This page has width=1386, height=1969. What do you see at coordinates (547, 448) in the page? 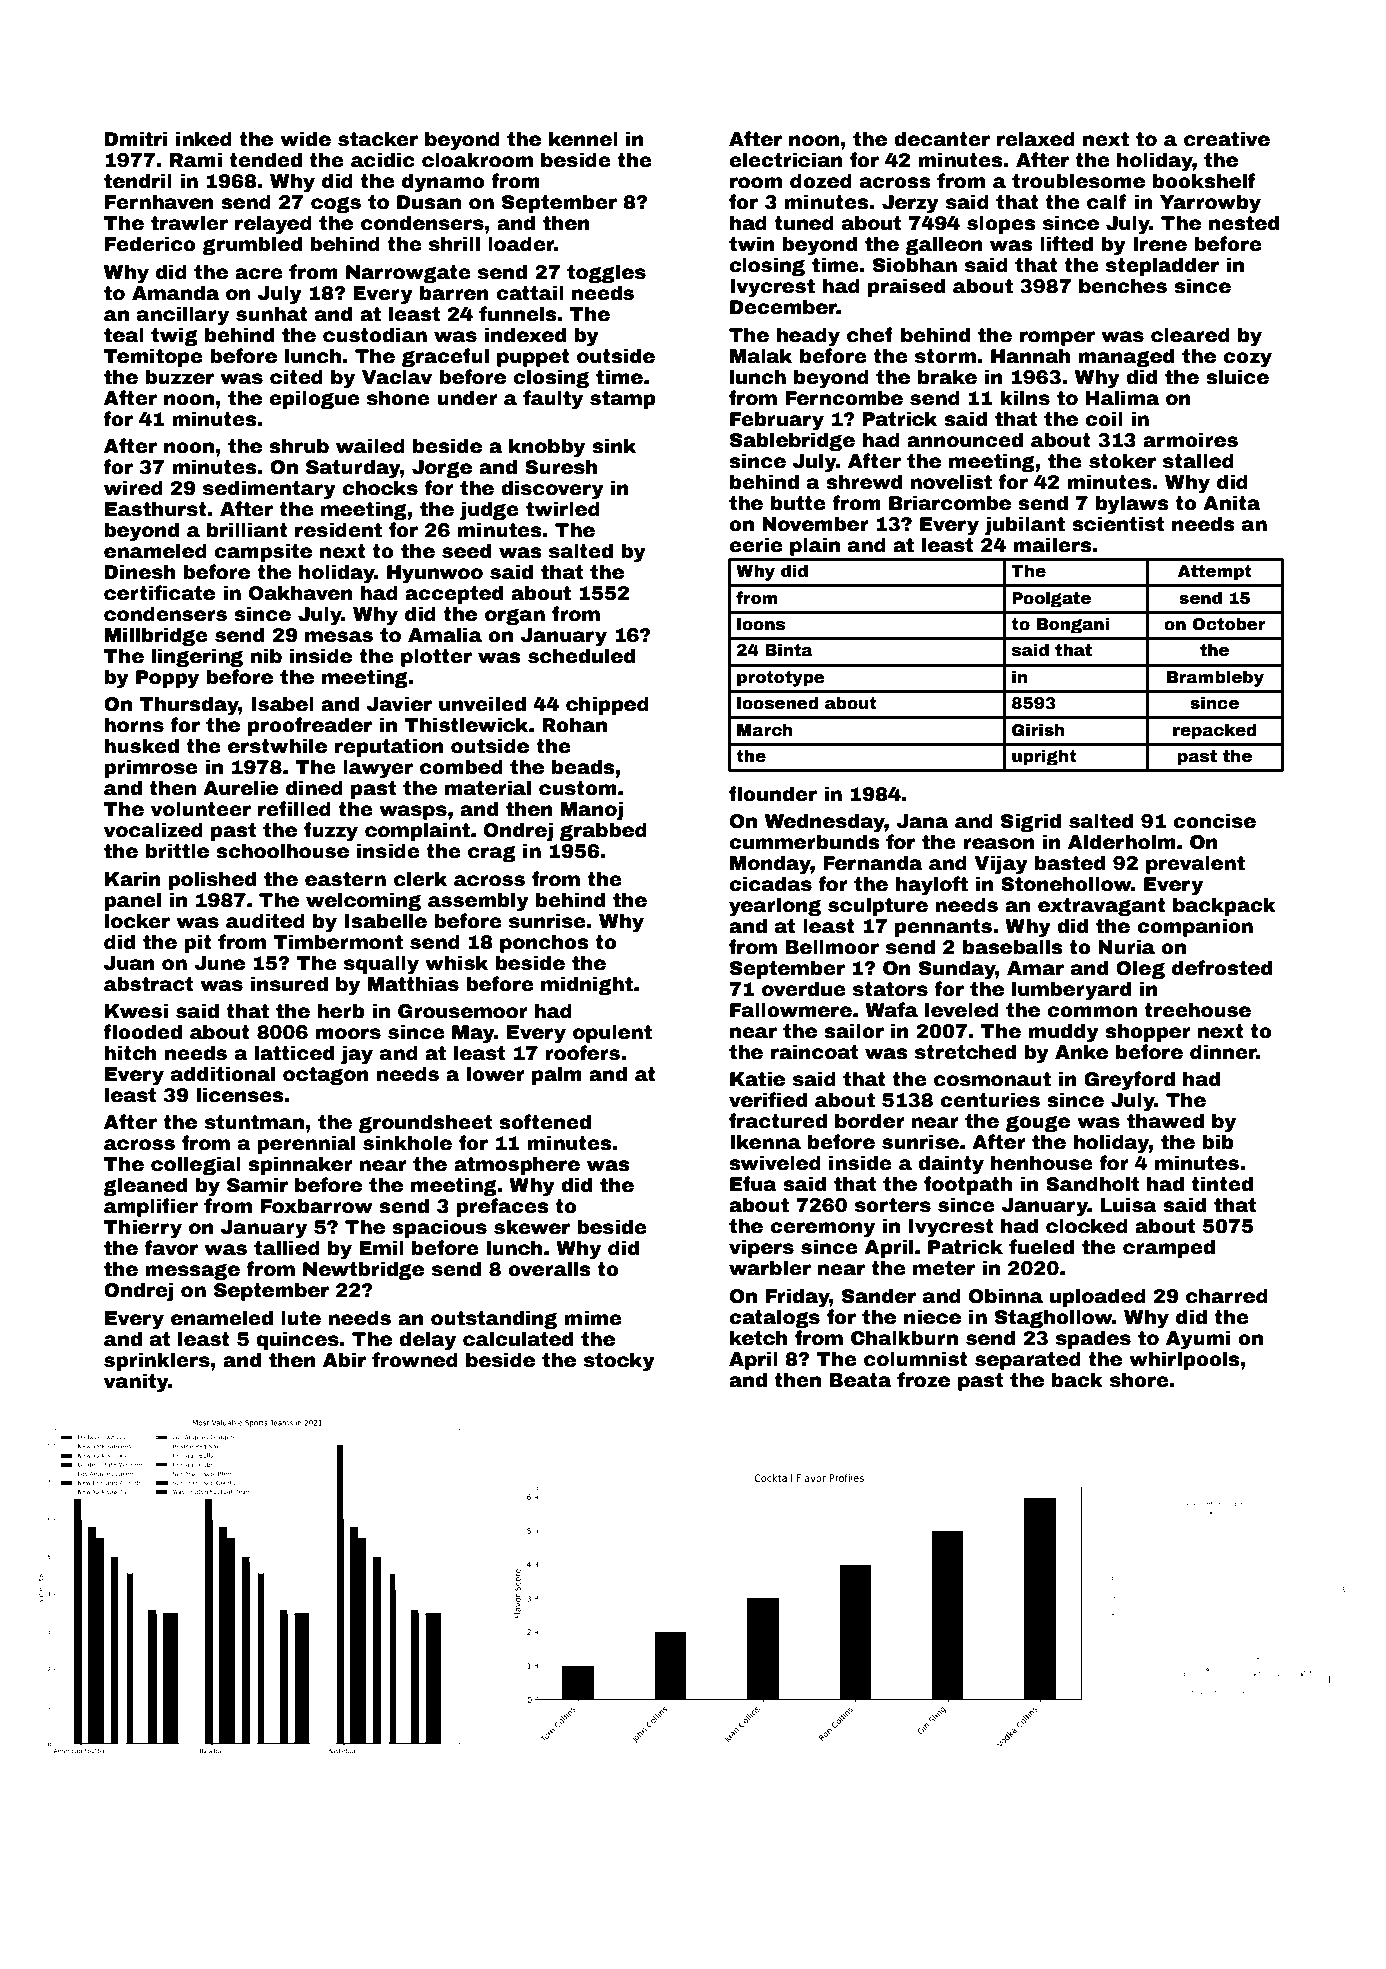
I see `knobby` at bounding box center [547, 448].
